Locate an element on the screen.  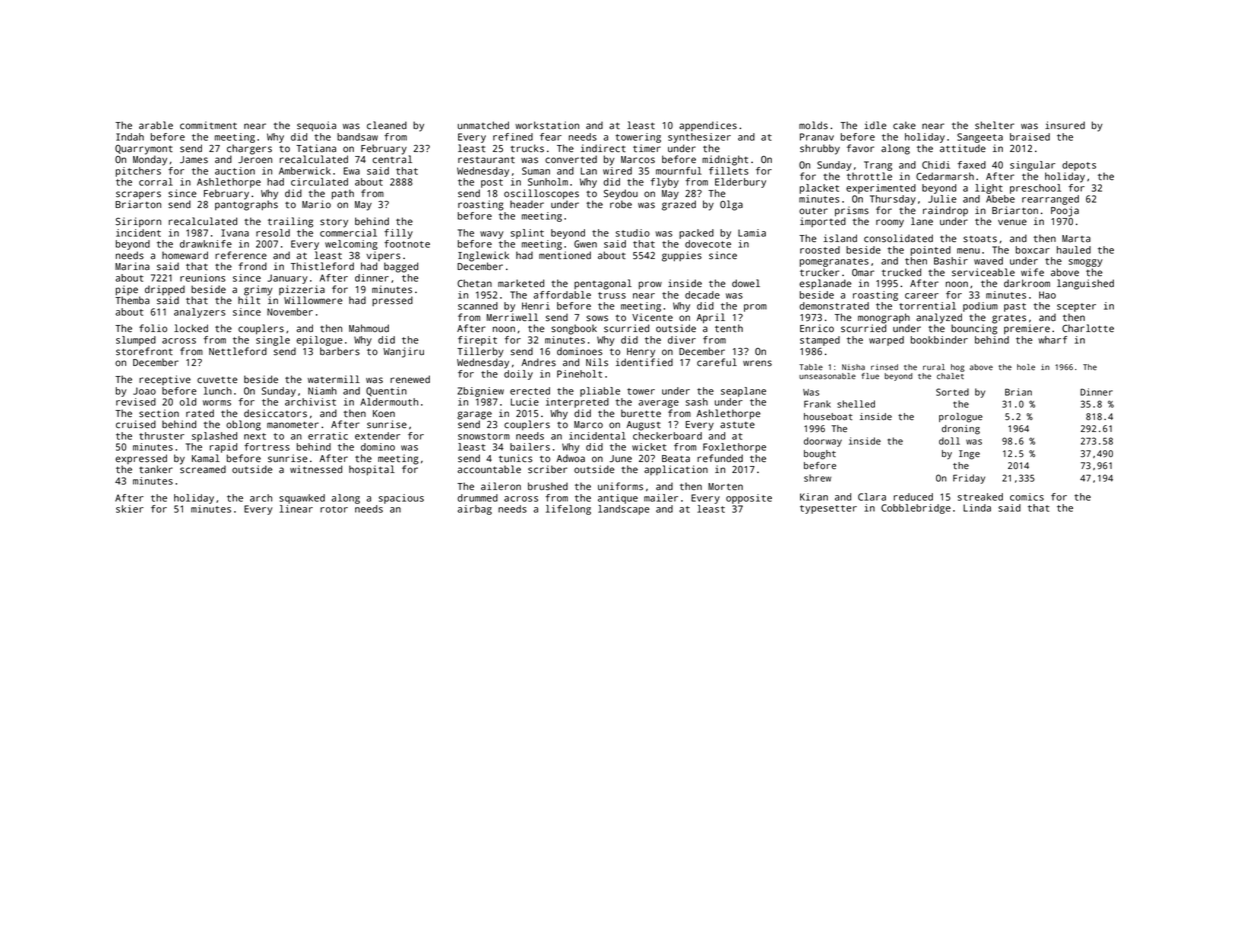
trailing is located at coordinates (290, 222).
